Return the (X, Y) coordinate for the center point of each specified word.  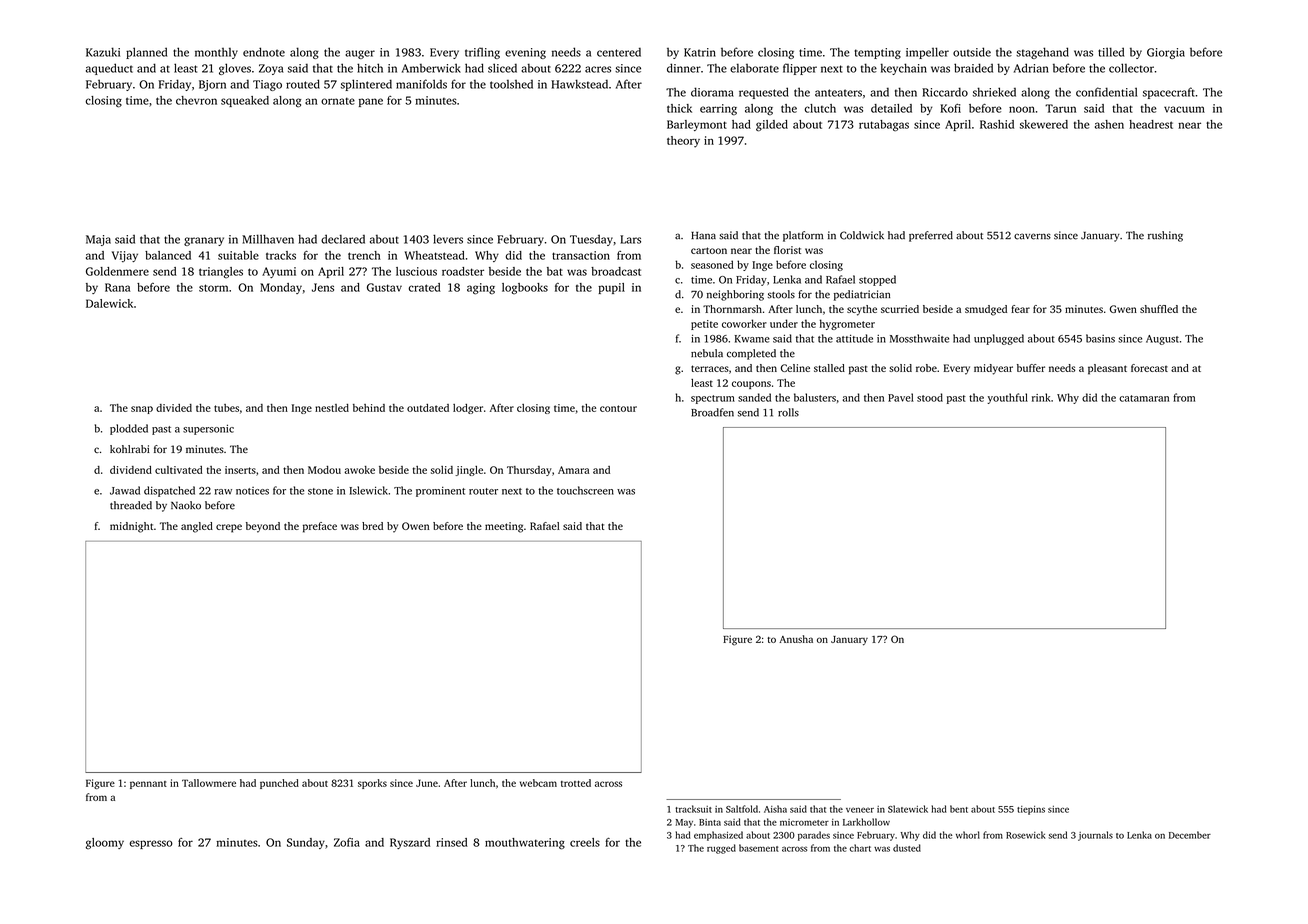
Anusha (796, 639)
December (1190, 835)
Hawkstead (579, 84)
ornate (338, 101)
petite (704, 325)
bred (372, 526)
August (1162, 340)
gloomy (105, 843)
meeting (504, 527)
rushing (1165, 236)
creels (585, 842)
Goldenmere (117, 271)
